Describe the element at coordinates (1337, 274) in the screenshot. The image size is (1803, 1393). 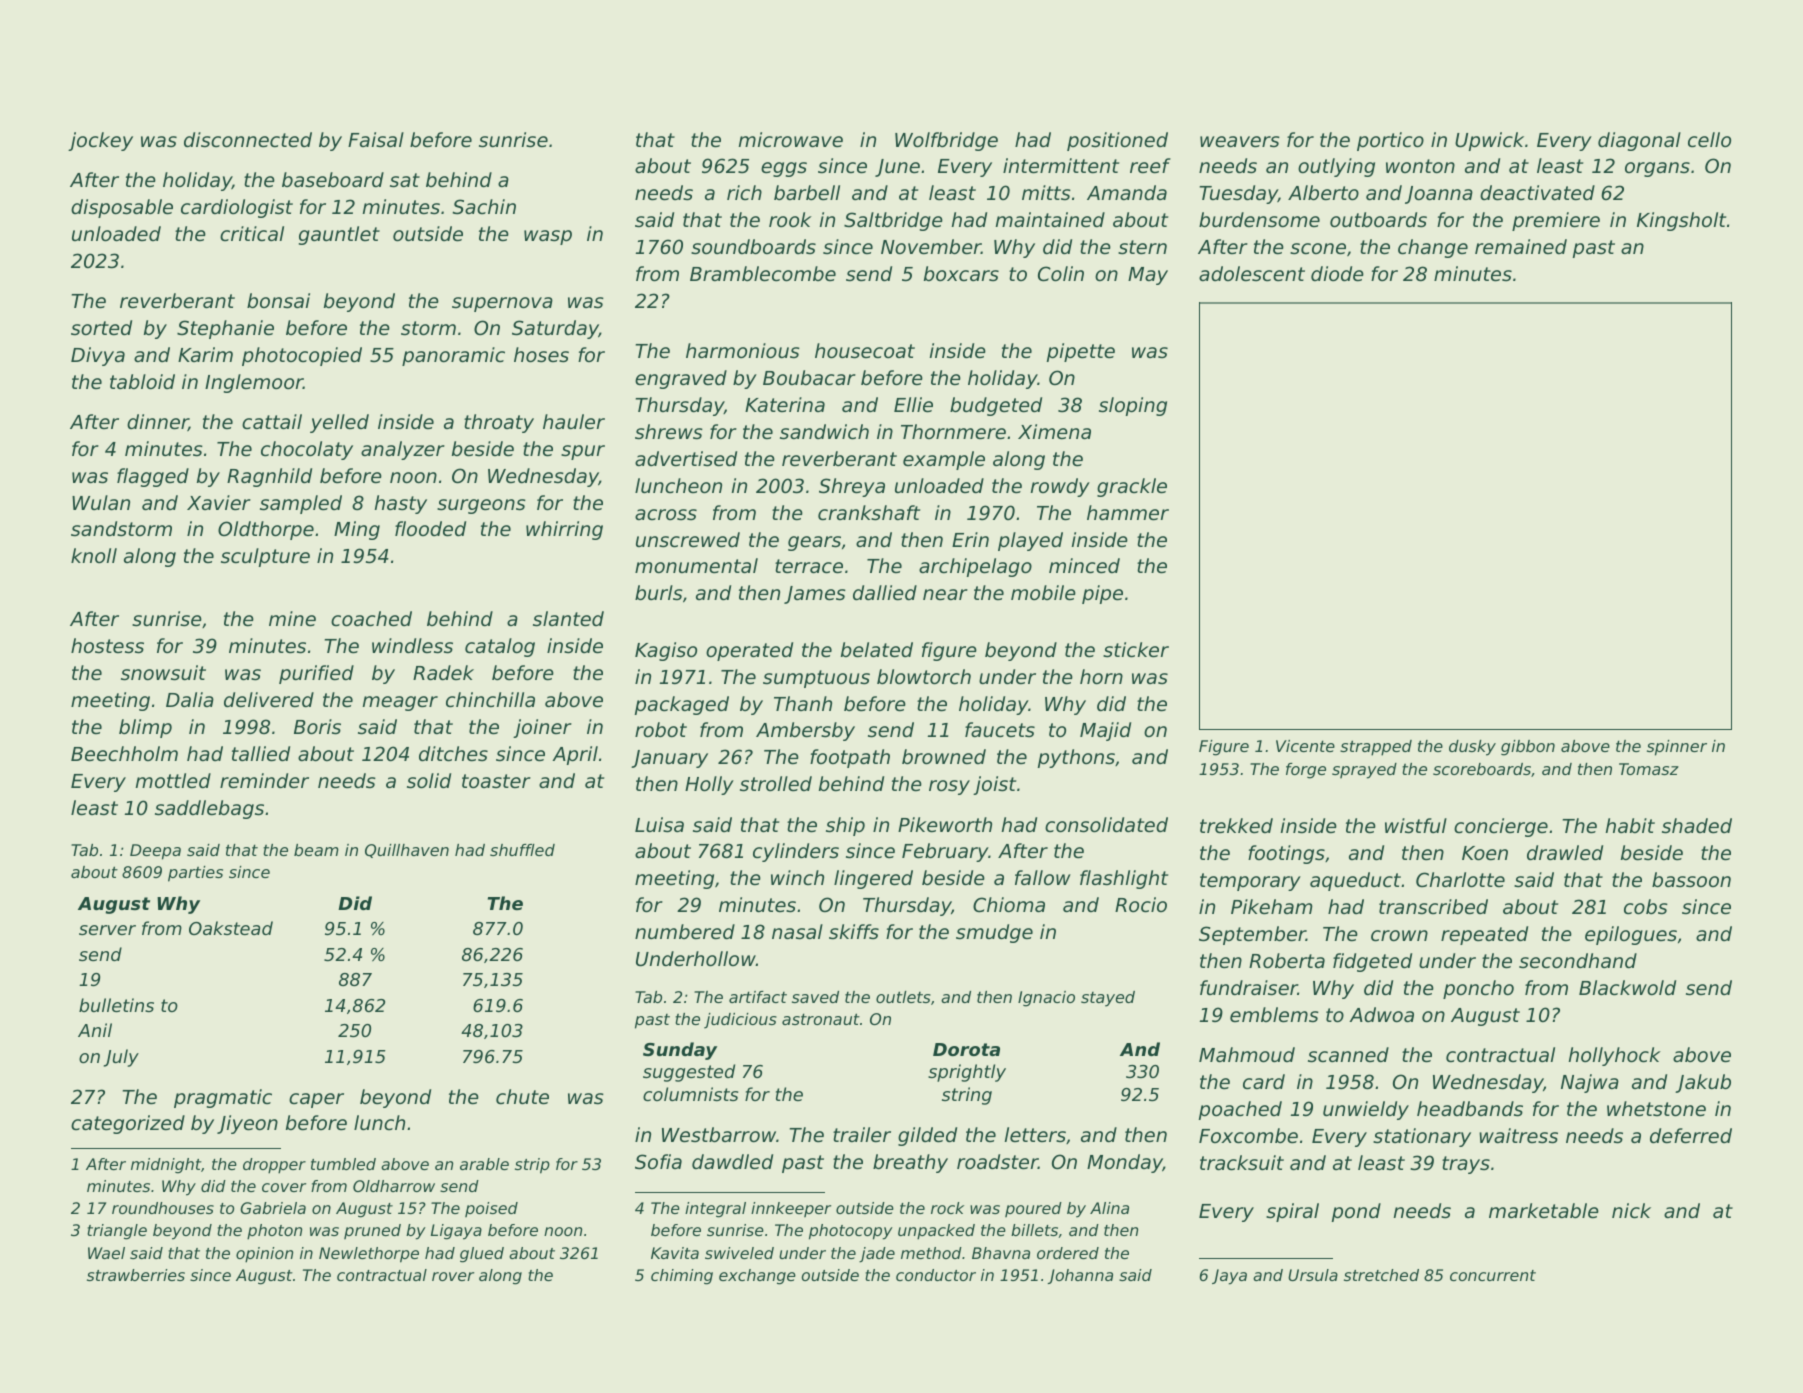
I see `diode` at that location.
